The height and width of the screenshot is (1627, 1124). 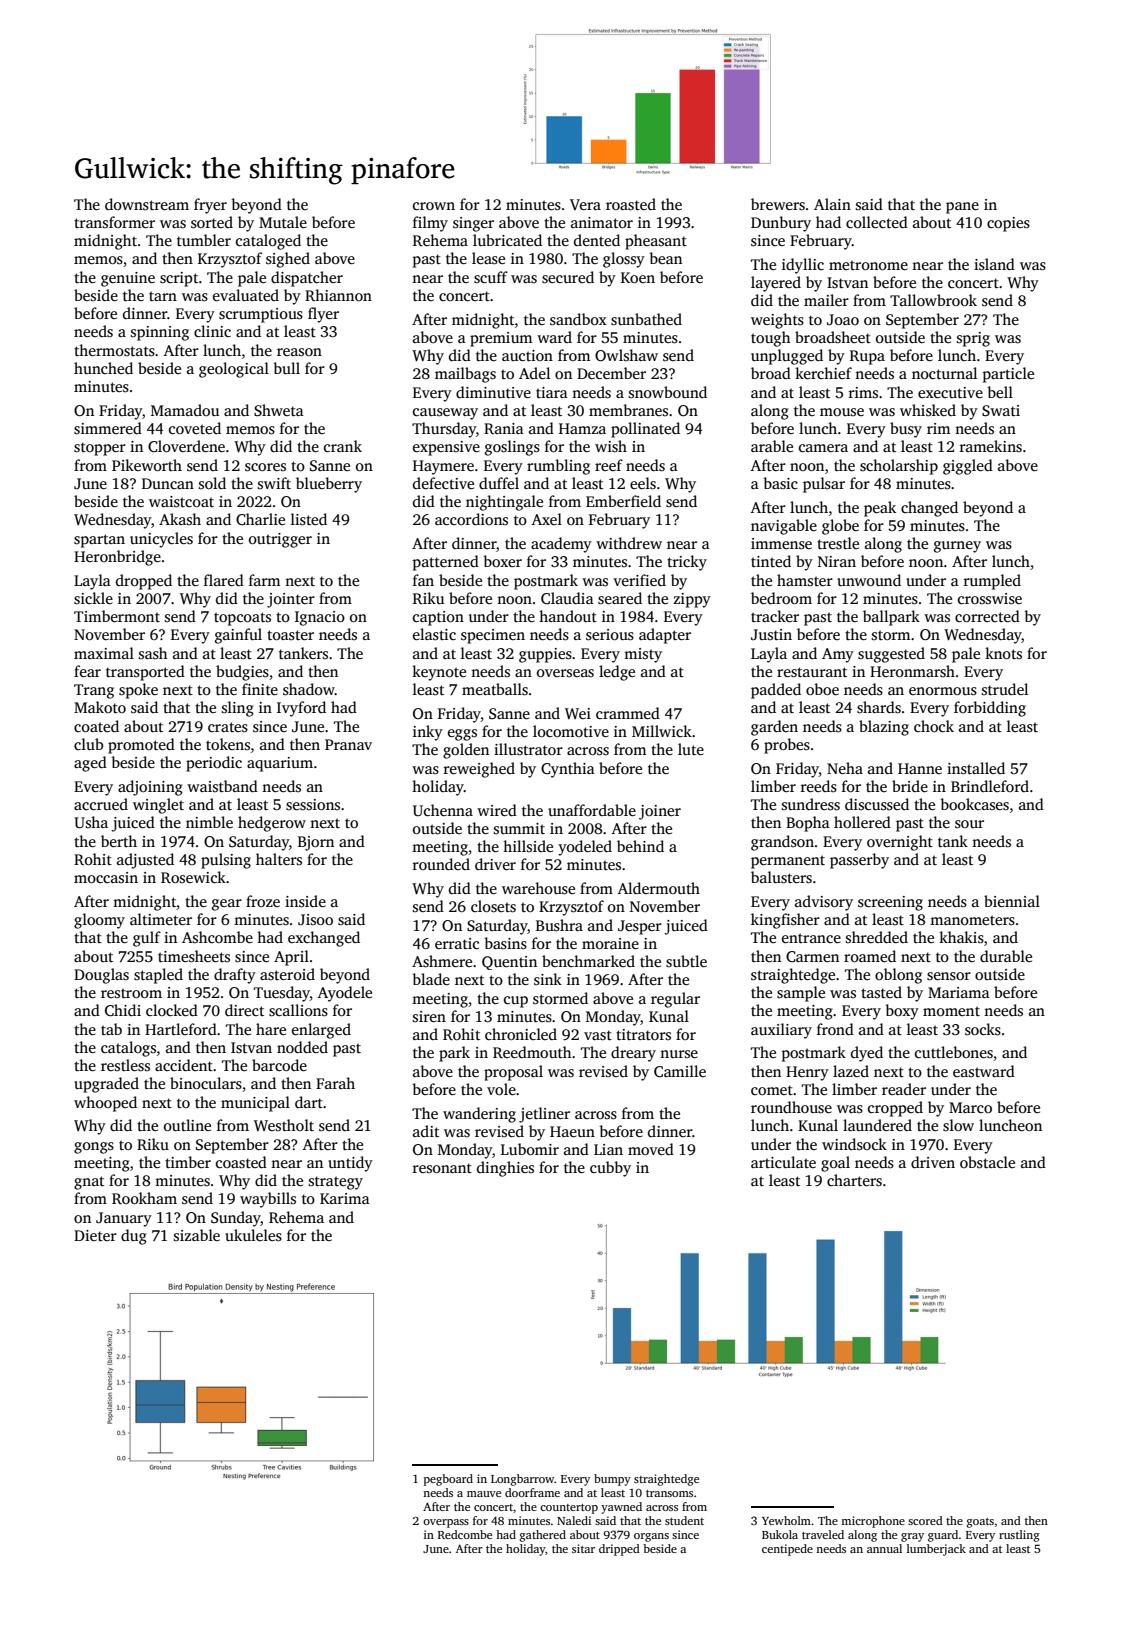 I want to click on downstream, so click(x=147, y=204).
